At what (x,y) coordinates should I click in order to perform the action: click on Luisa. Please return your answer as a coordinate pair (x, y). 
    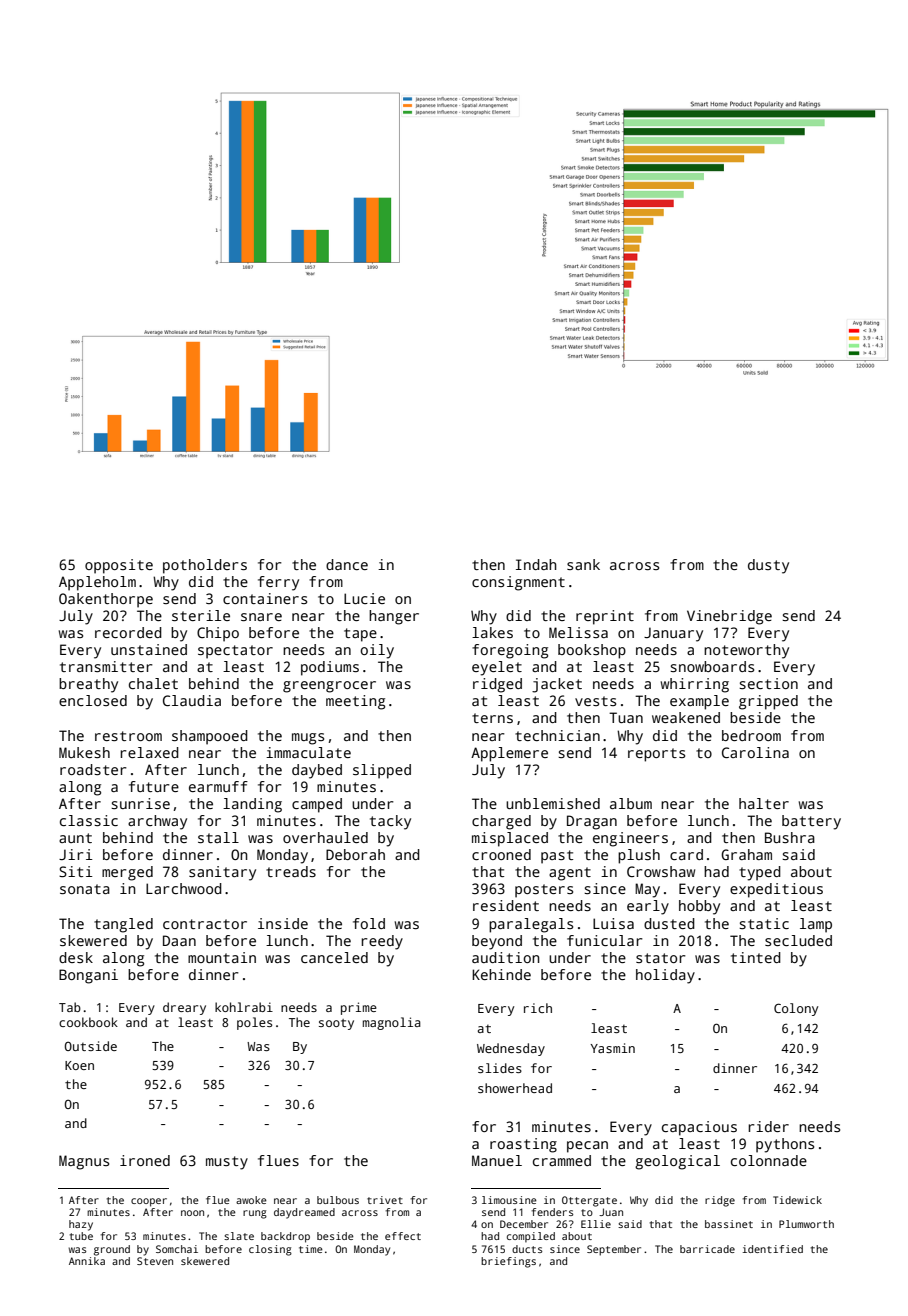
    Looking at the image, I should click on (613, 923).
